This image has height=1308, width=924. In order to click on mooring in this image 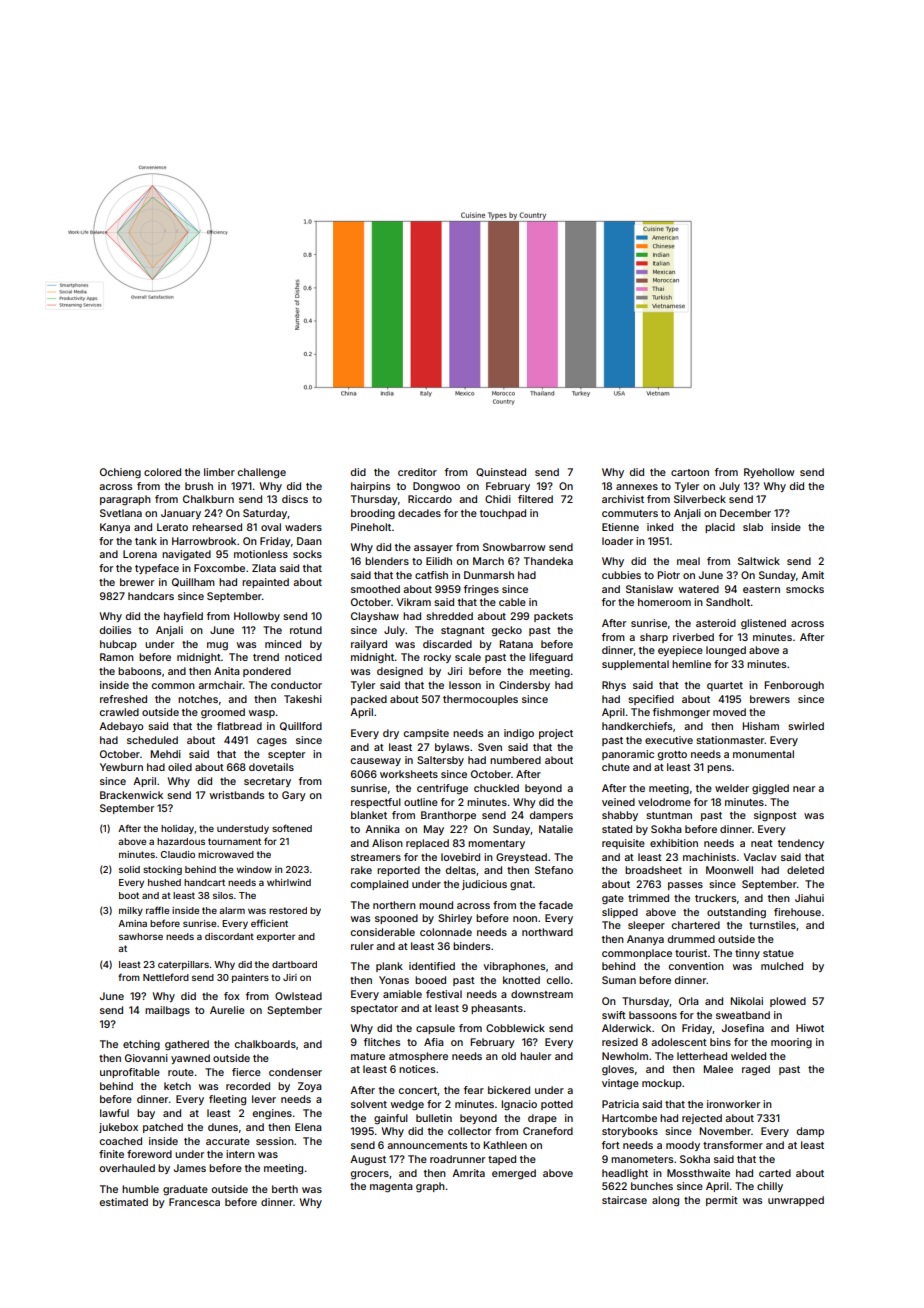, I will do `click(791, 1043)`.
